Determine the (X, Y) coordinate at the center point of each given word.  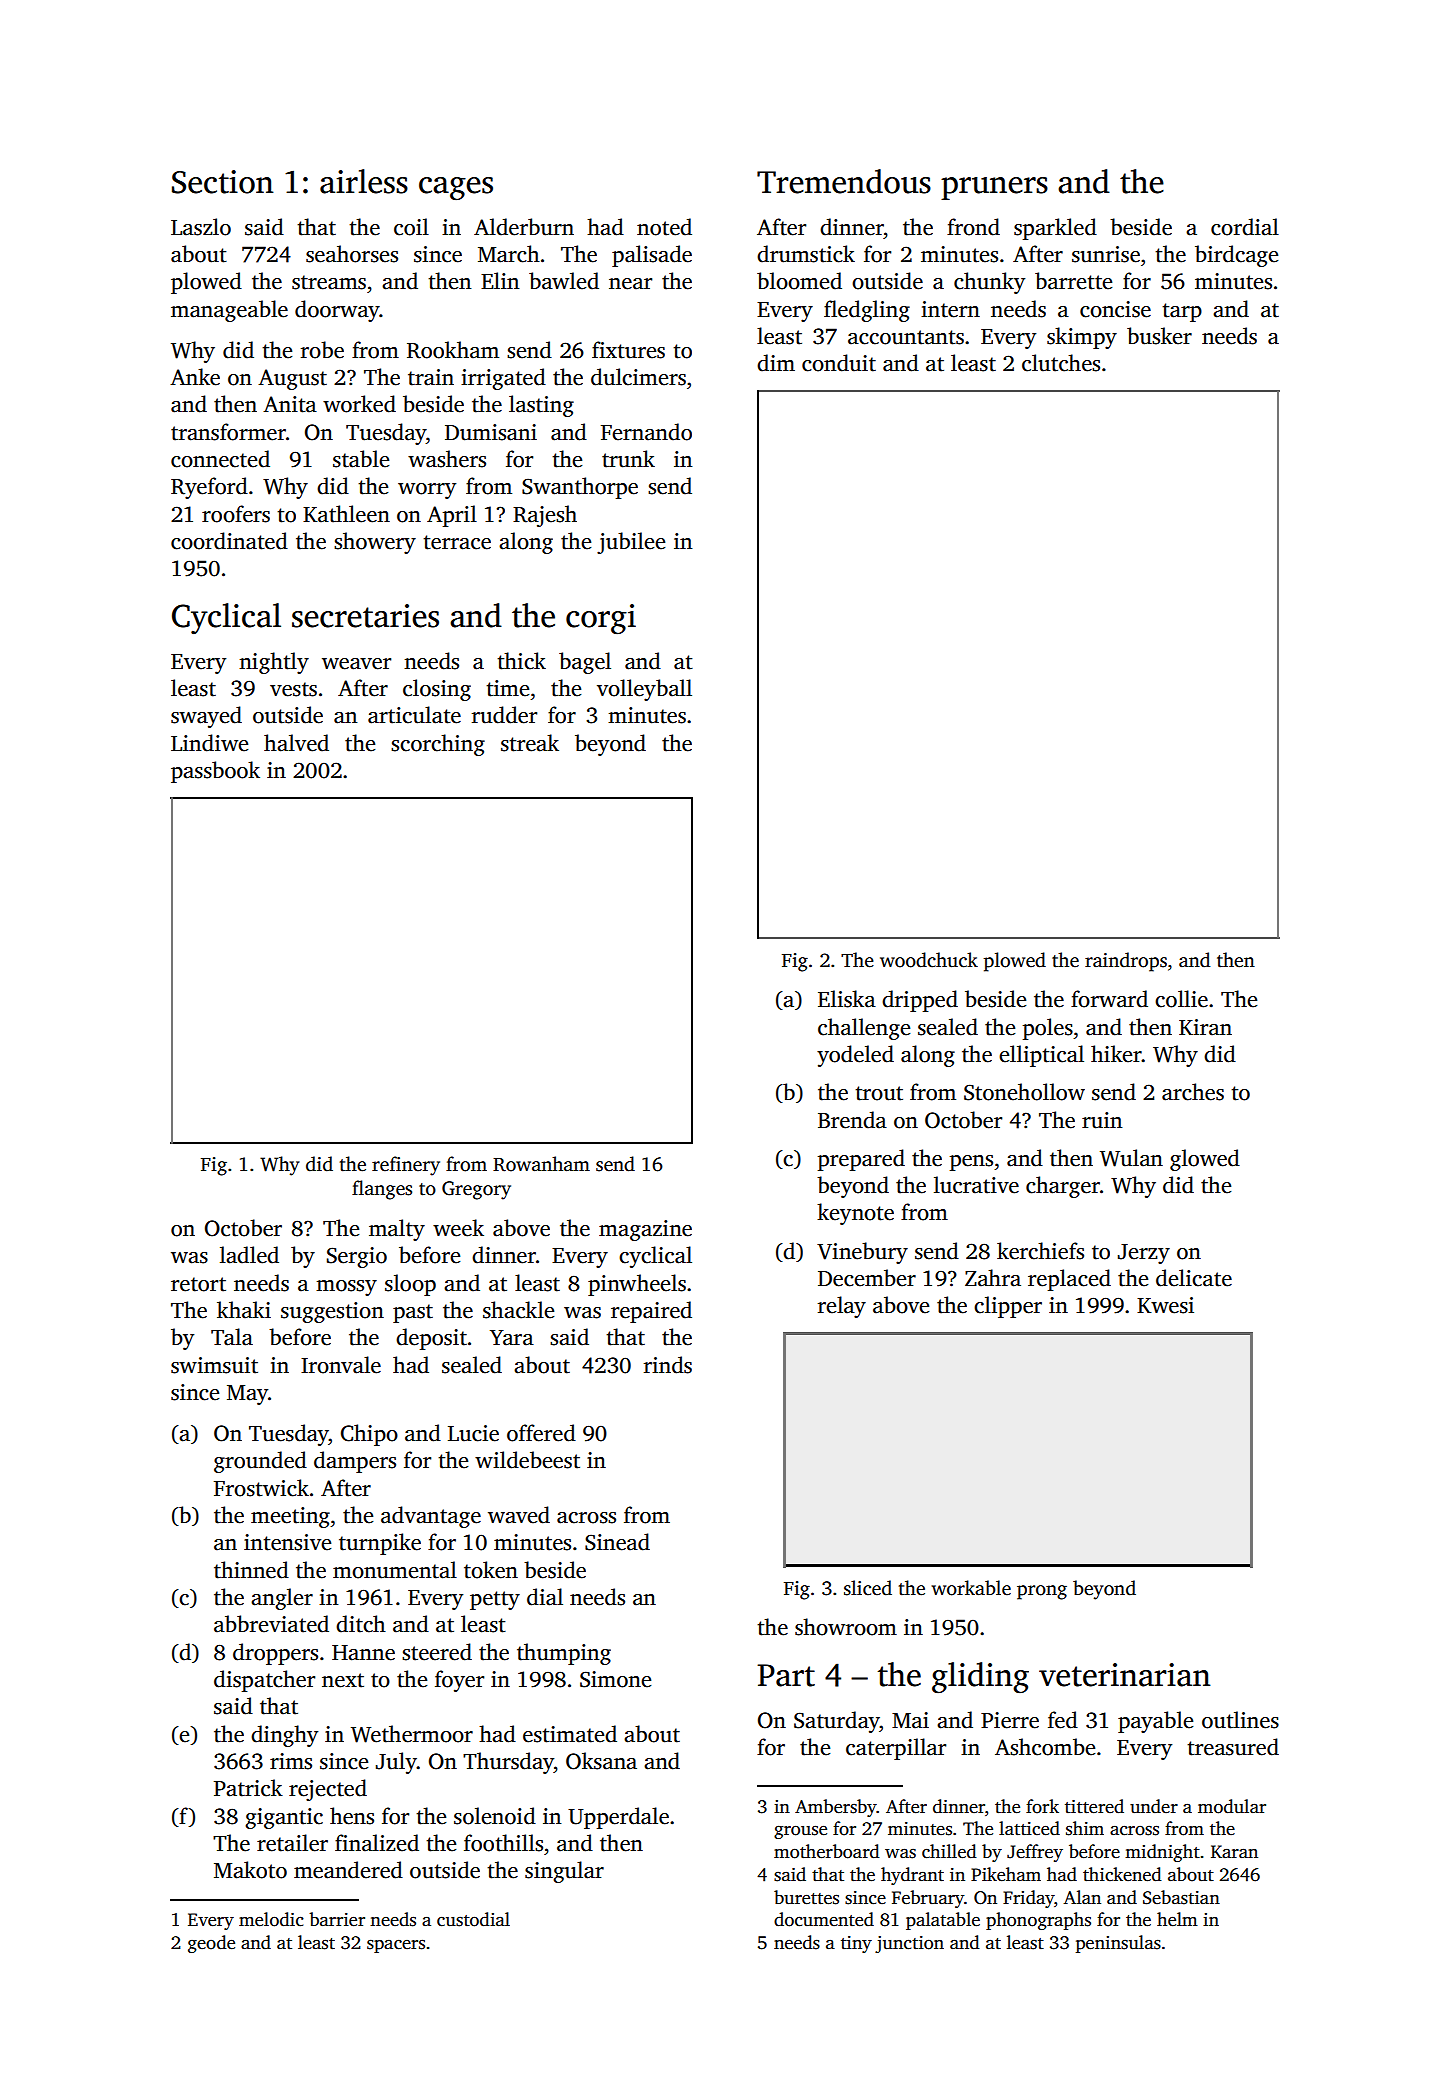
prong (1042, 1592)
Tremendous (844, 181)
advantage (431, 1517)
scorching (438, 745)
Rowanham (541, 1164)
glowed (1205, 1160)
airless (364, 181)
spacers (396, 1946)
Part (786, 1675)
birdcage (1236, 256)
